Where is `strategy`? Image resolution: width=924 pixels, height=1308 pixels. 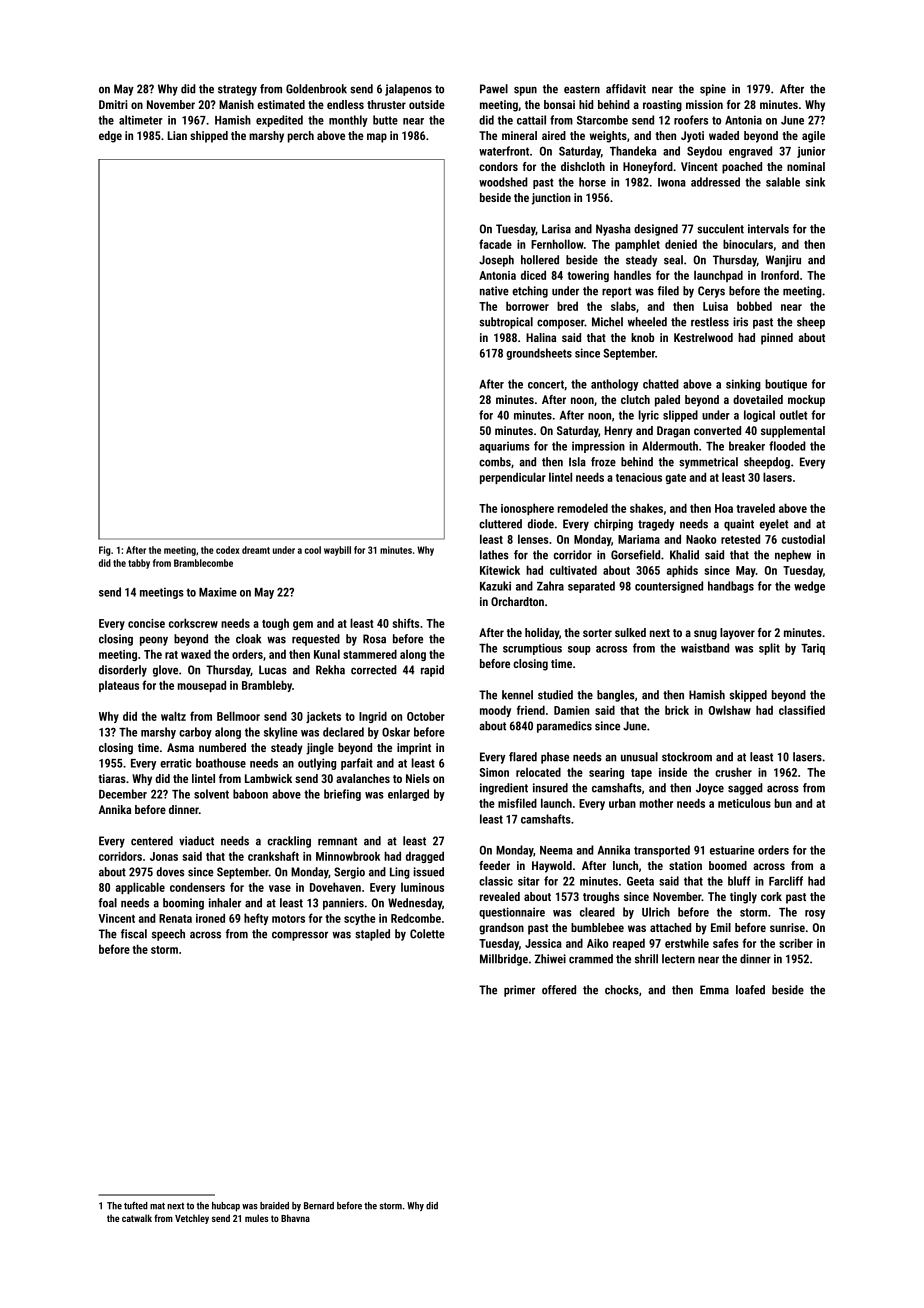
strategy is located at coordinates (237, 90).
